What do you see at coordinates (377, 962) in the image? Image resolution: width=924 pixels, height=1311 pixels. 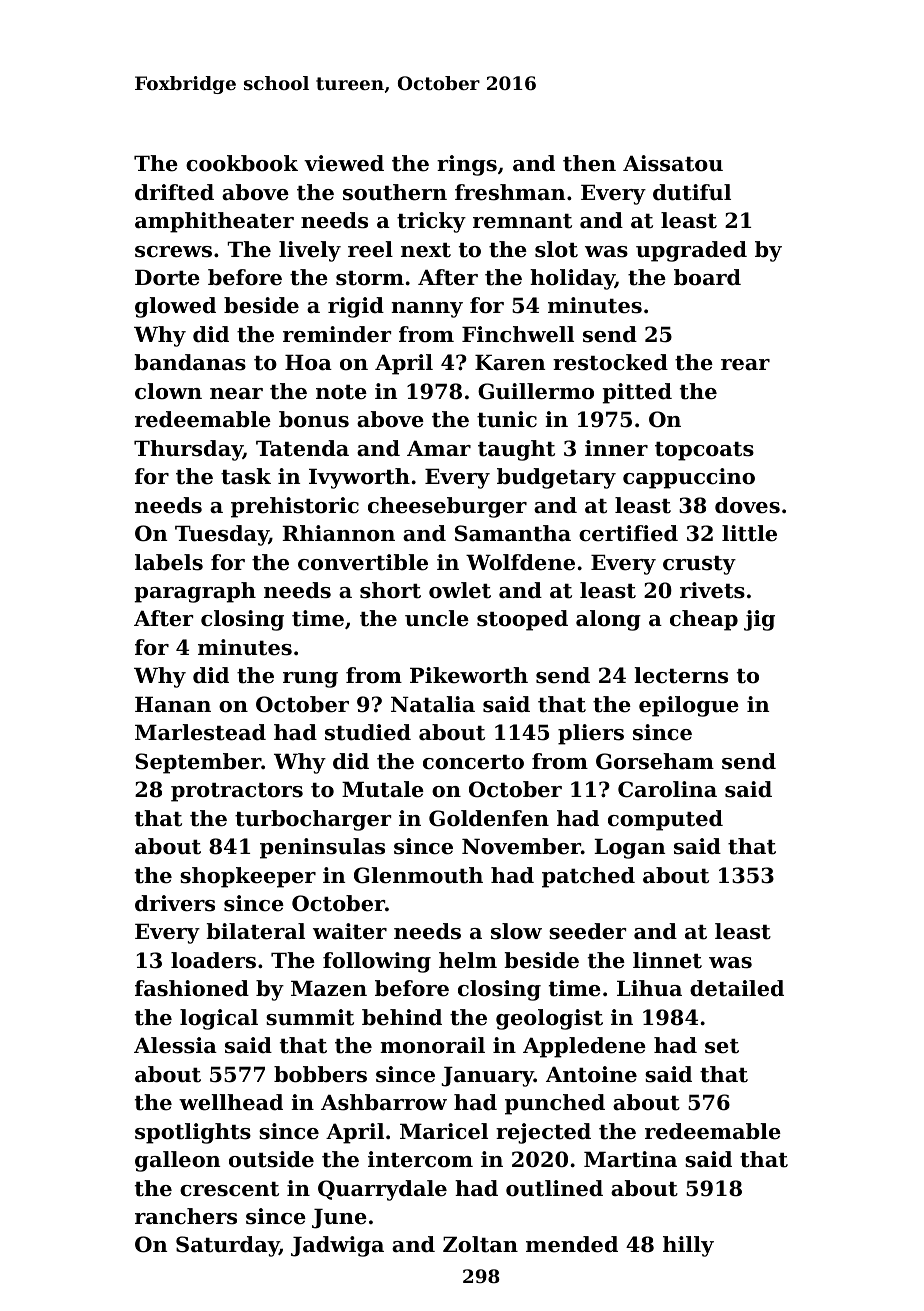 I see `following` at bounding box center [377, 962].
